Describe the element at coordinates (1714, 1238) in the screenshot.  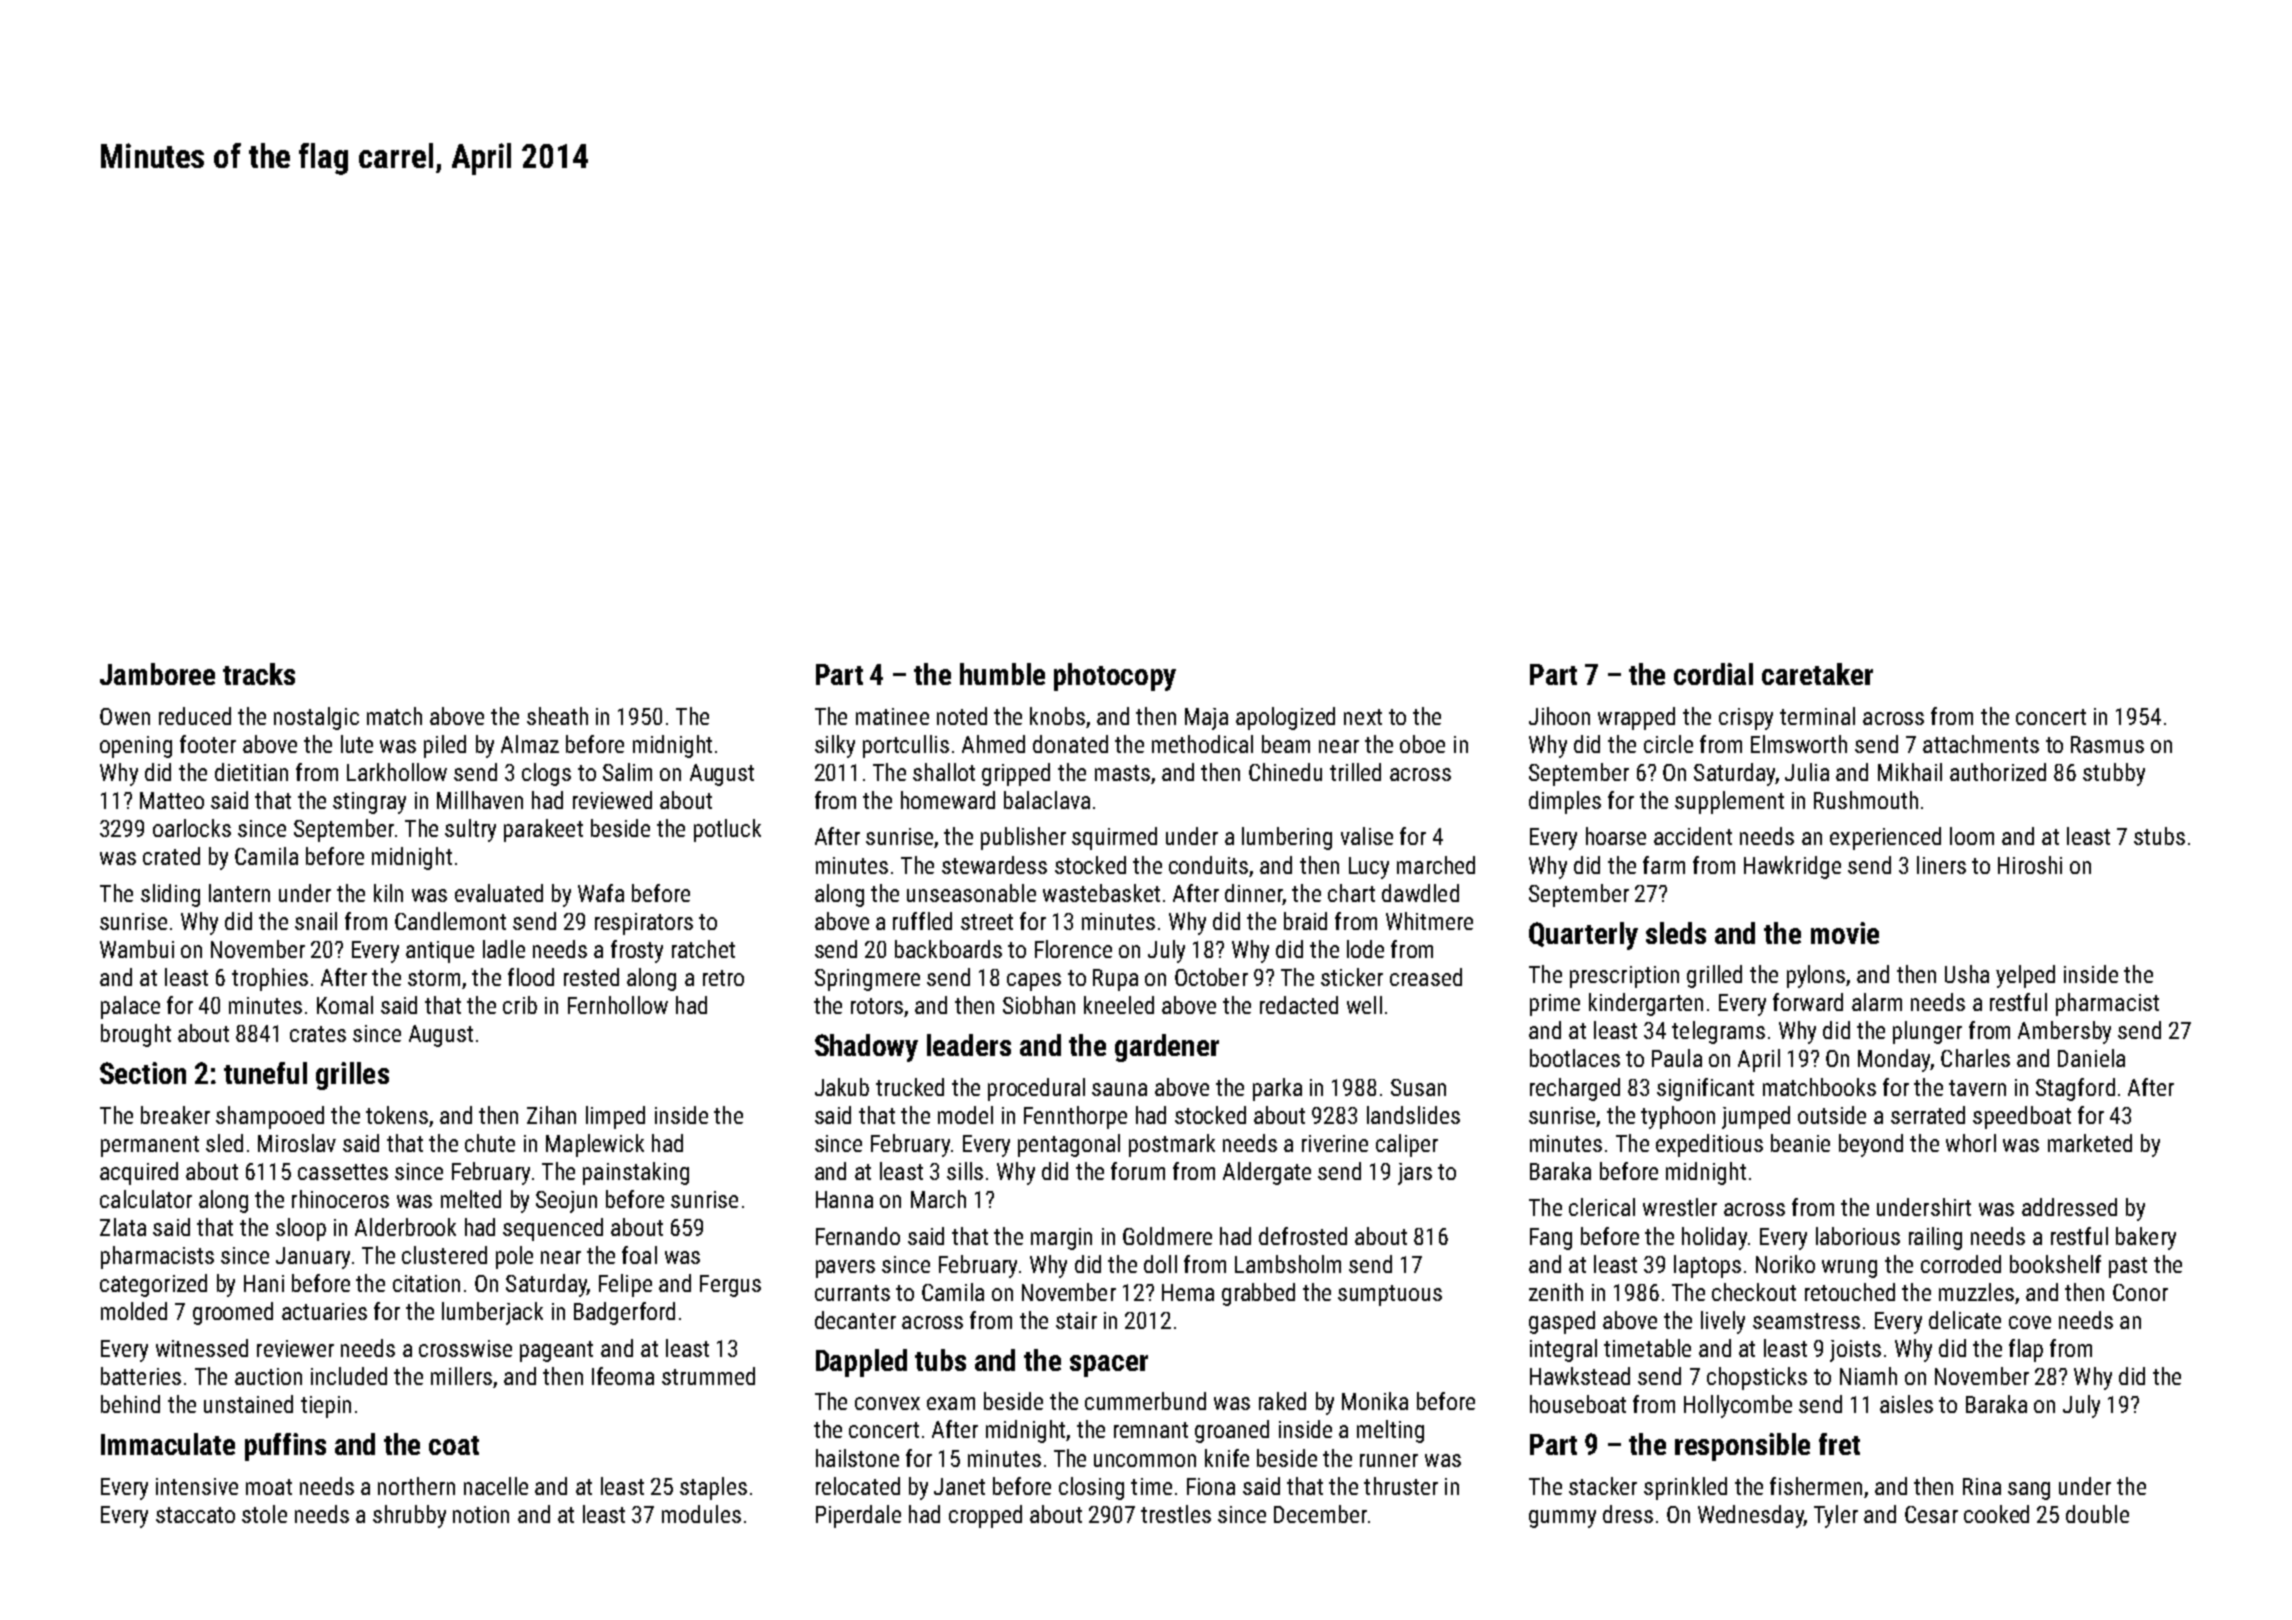
I see `holiday` at that location.
